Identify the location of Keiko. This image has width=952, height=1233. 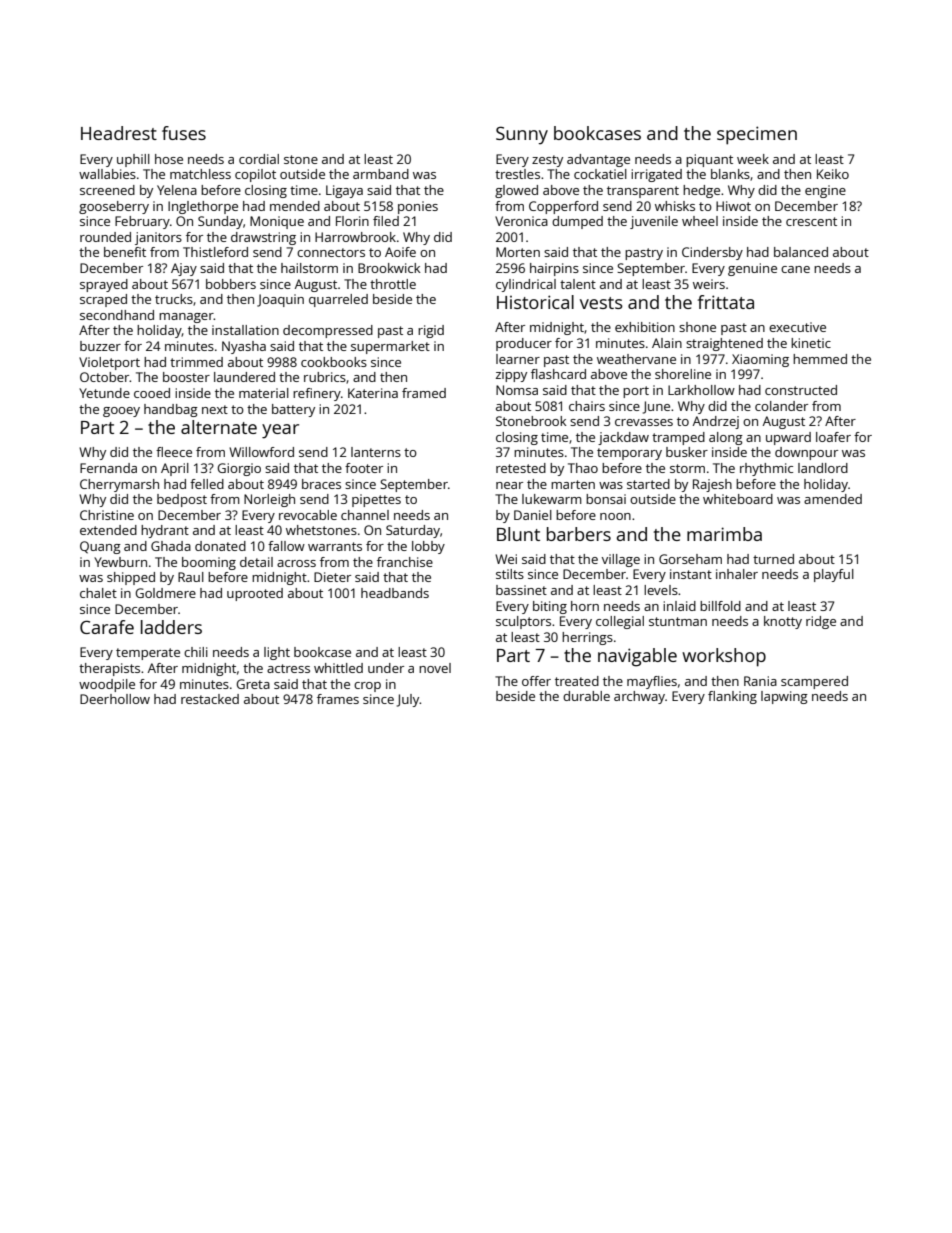
(833, 174).
